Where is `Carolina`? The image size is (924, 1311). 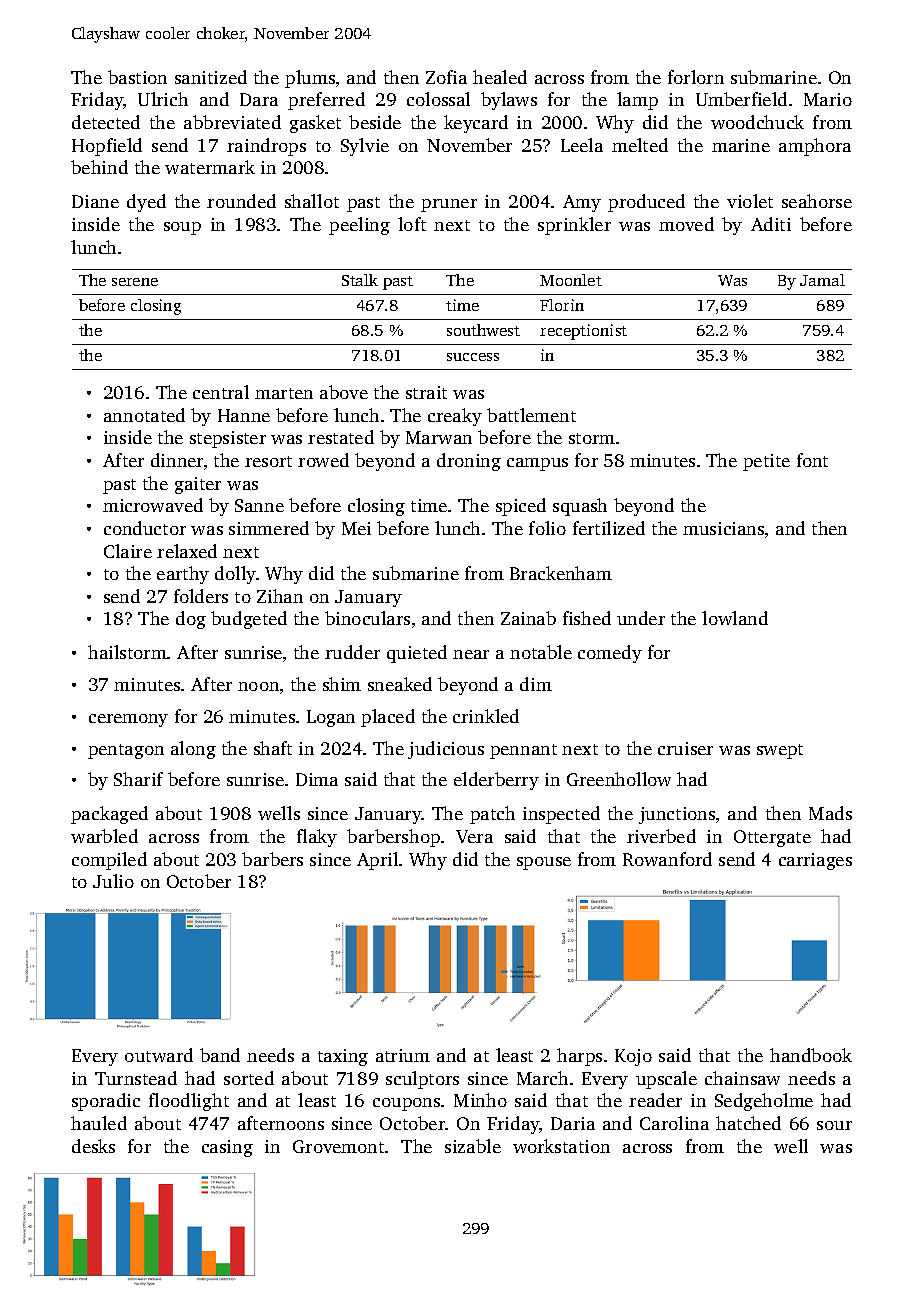 Carolina is located at coordinates (674, 1123).
